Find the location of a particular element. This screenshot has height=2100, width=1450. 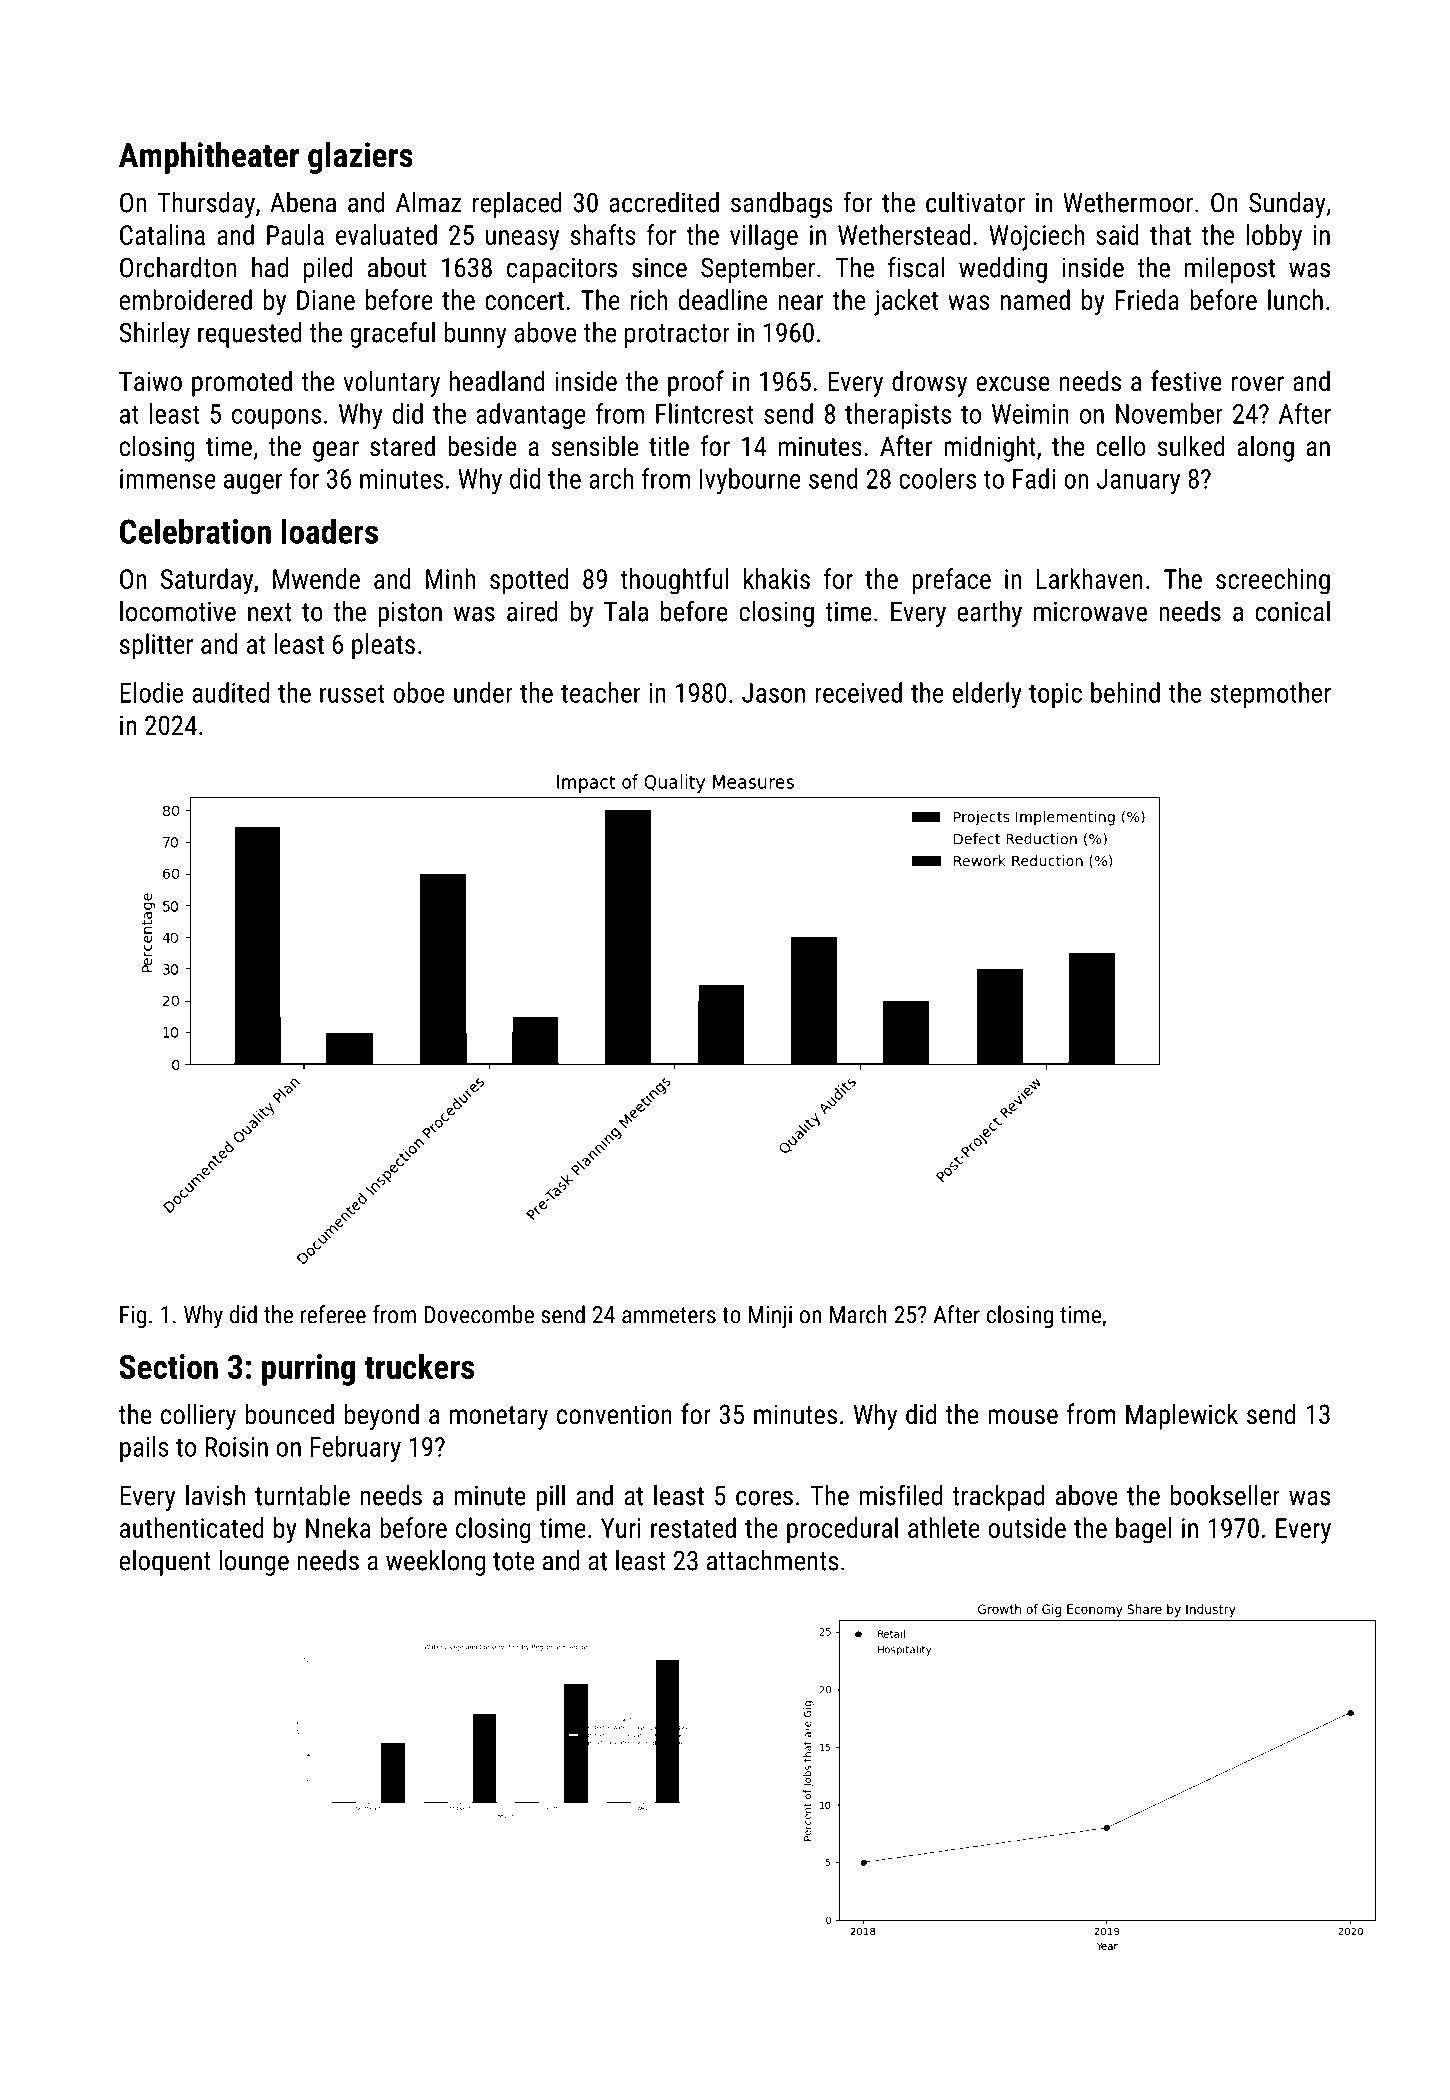

attachments is located at coordinates (773, 1560).
